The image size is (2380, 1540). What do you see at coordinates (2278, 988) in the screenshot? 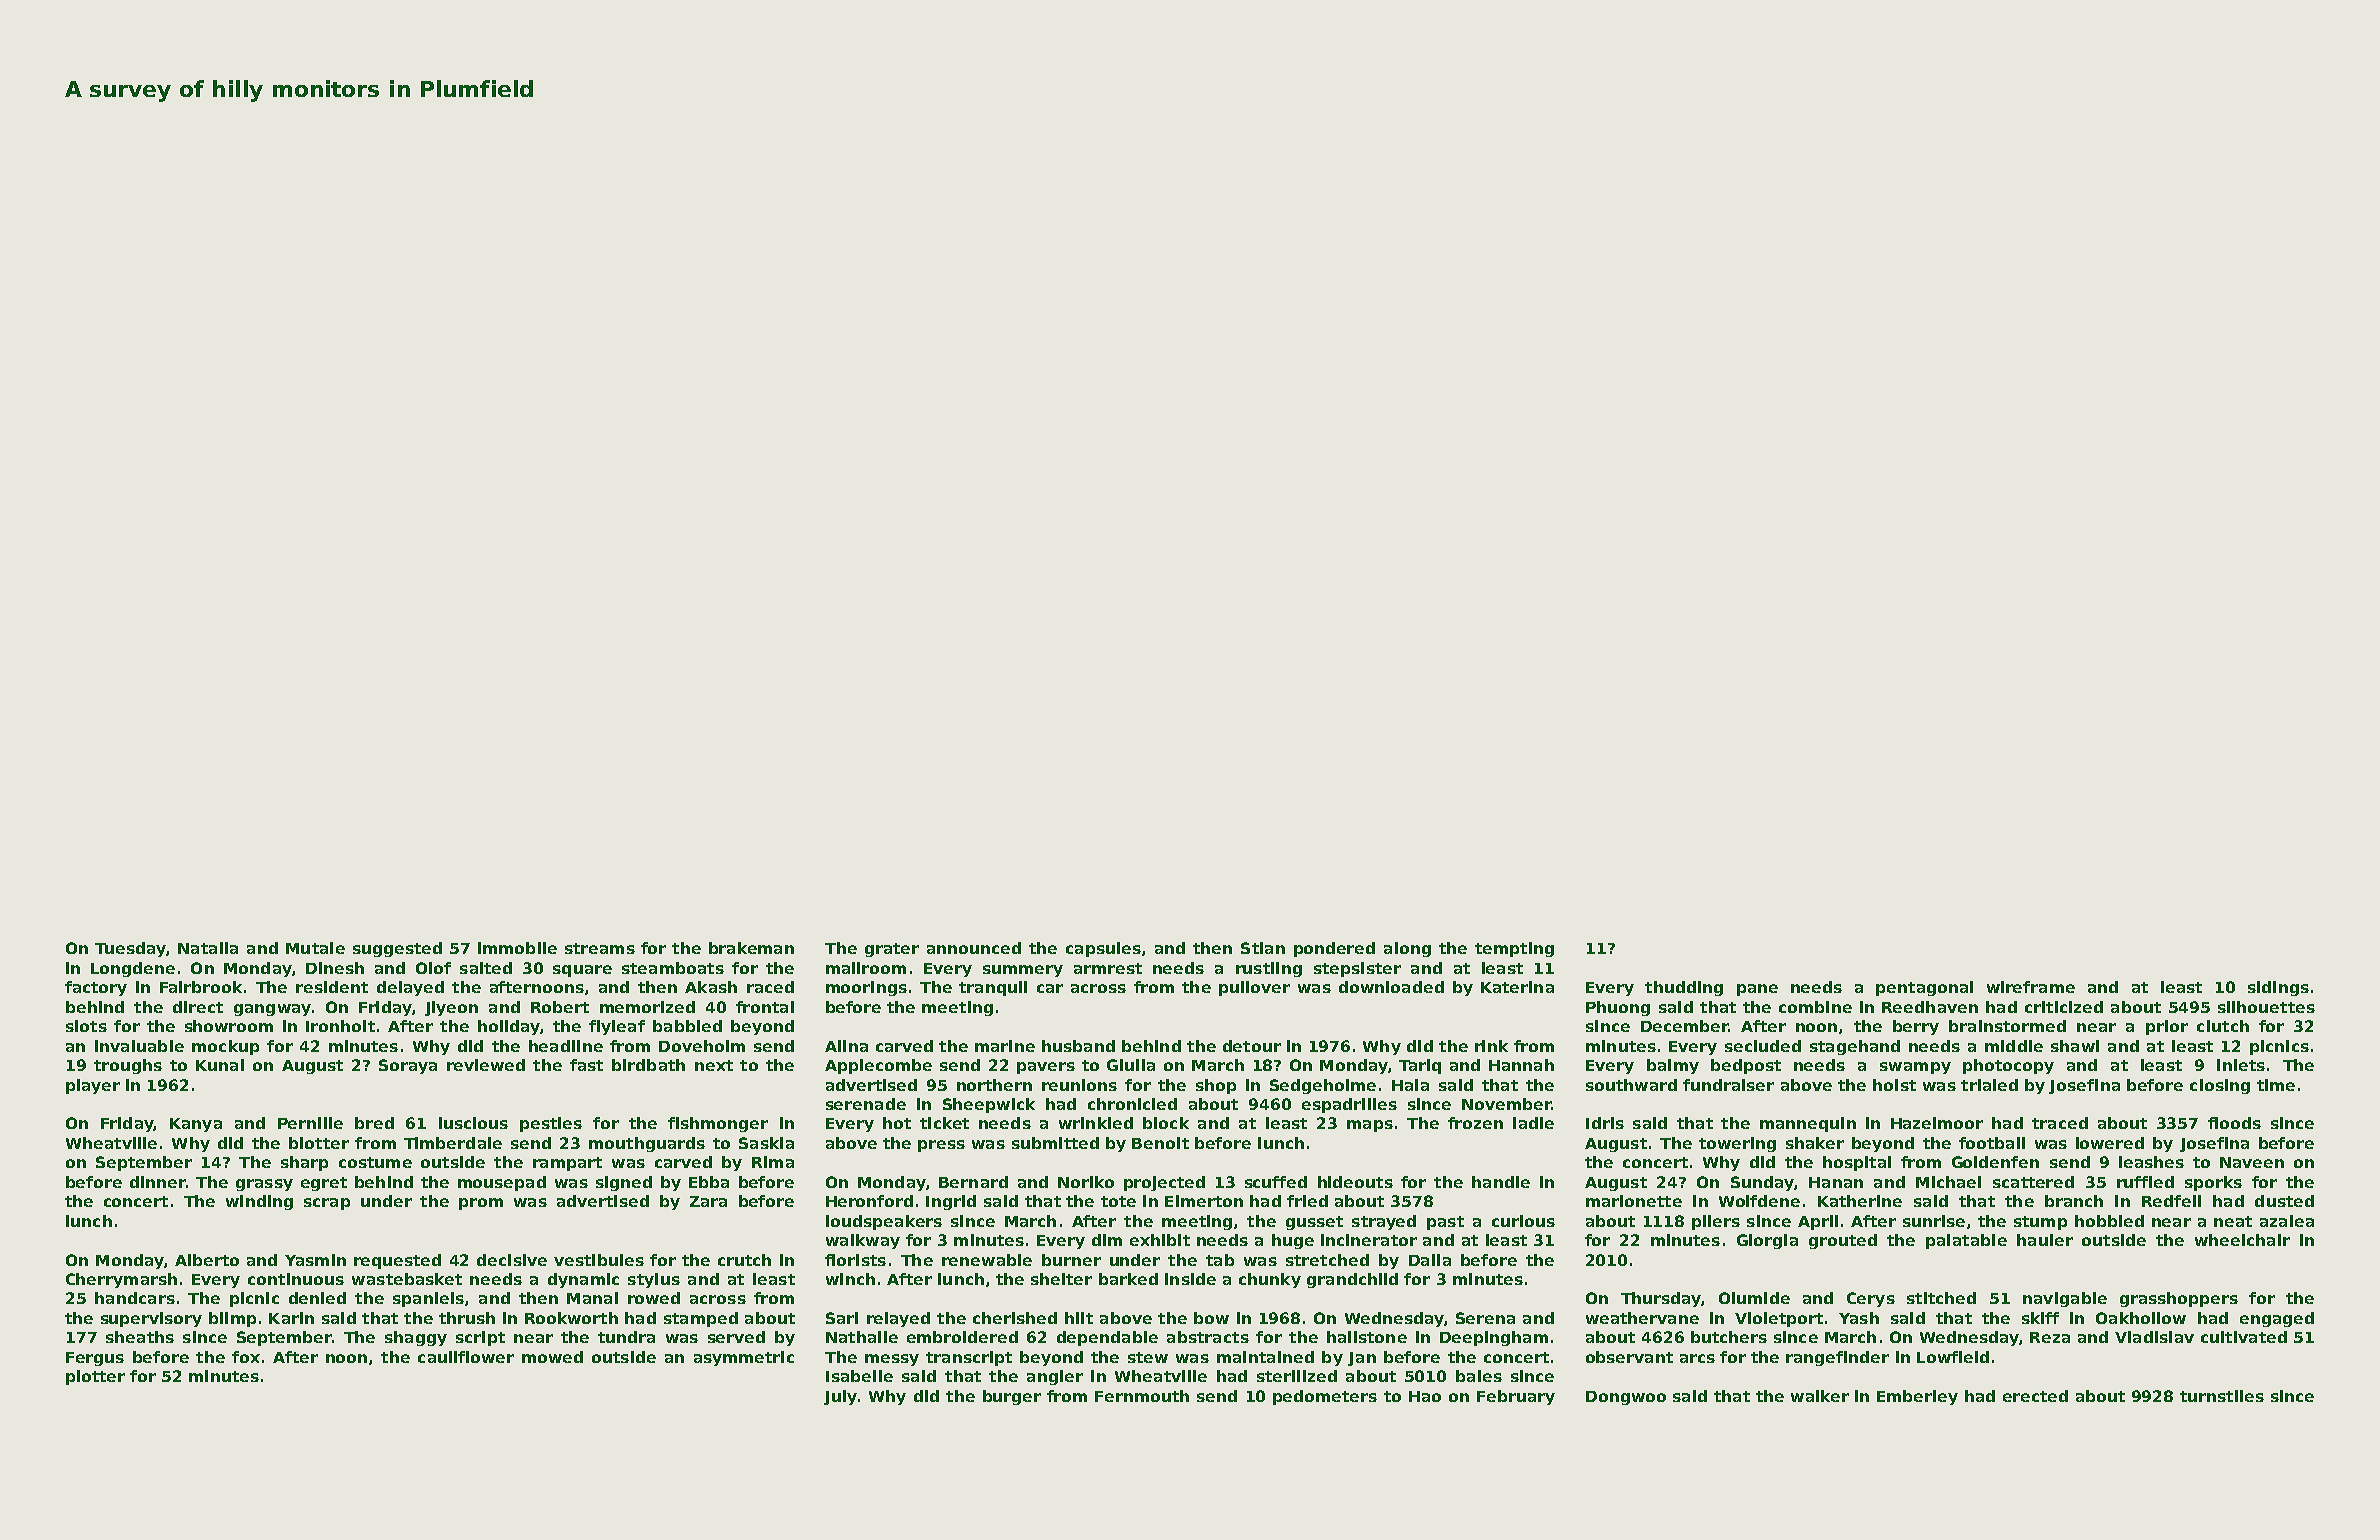
I see `sidings` at bounding box center [2278, 988].
